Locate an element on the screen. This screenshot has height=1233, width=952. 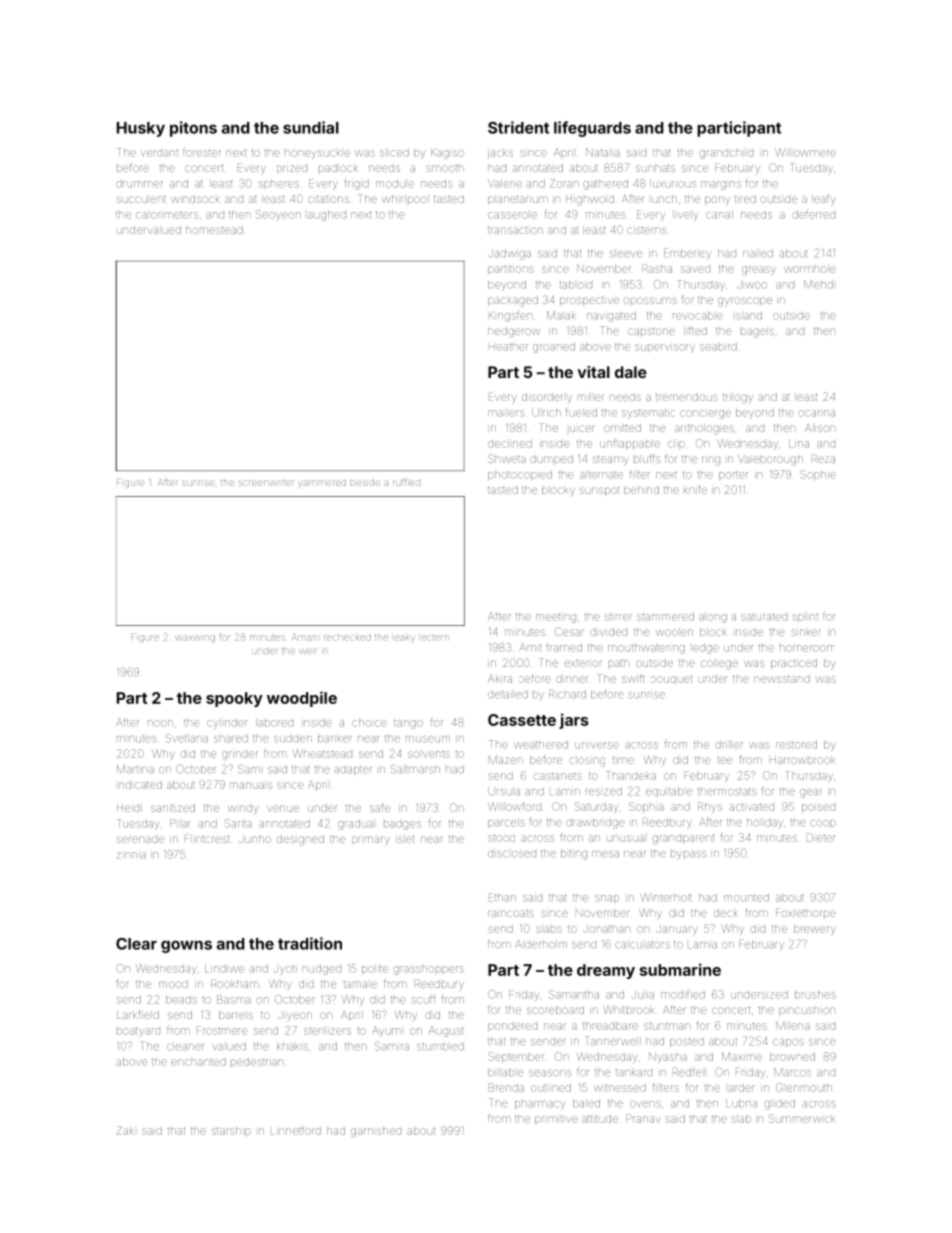
porter is located at coordinates (733, 475).
